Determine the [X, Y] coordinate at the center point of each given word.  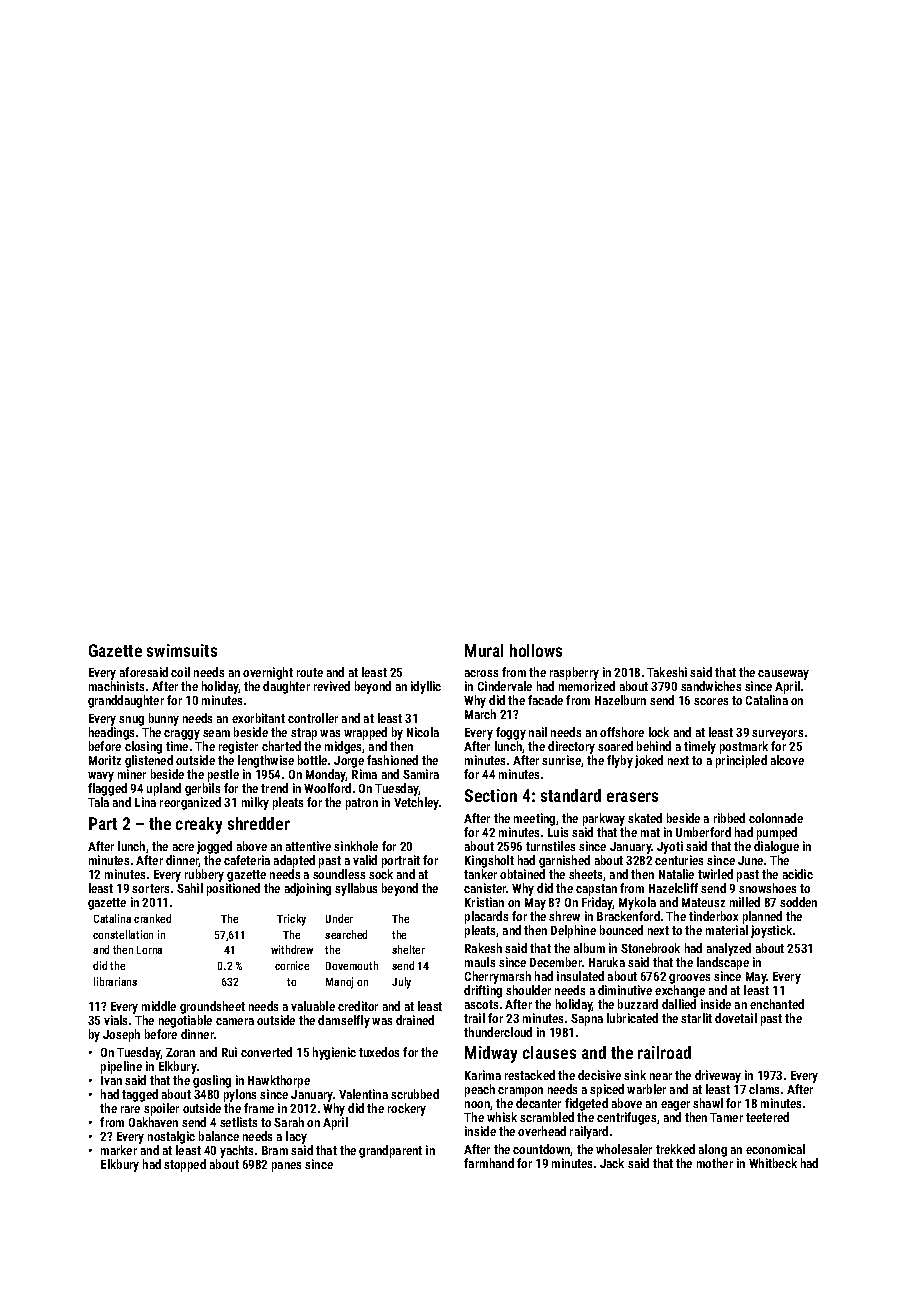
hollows [536, 650]
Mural [484, 650]
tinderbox [713, 916]
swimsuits [182, 650]
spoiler [161, 1109]
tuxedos [379, 1052]
